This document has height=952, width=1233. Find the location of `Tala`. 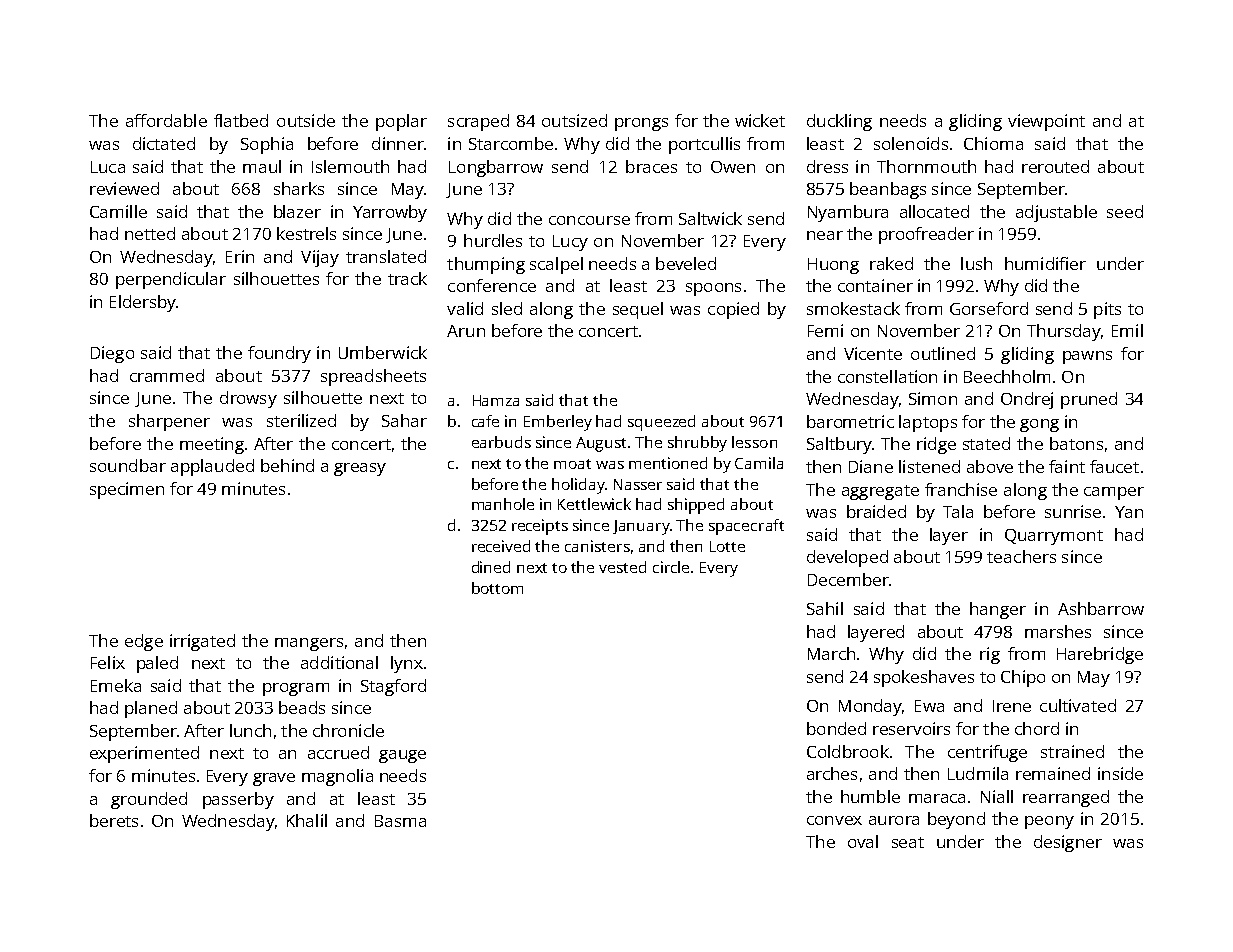

Tala is located at coordinates (958, 511).
